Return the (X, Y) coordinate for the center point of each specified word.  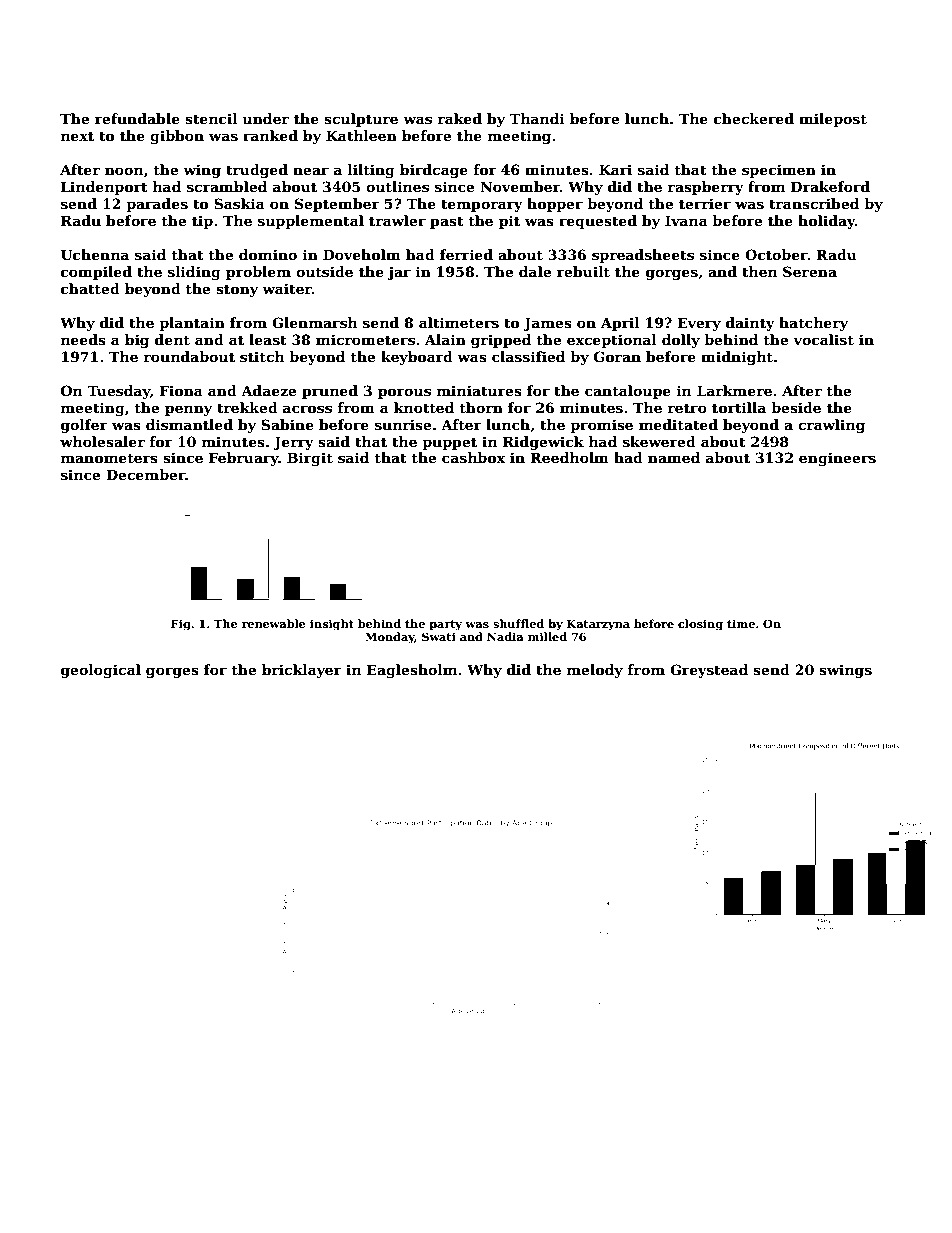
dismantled (189, 424)
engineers (837, 459)
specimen (779, 171)
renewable (274, 623)
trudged (257, 171)
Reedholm (569, 457)
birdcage (434, 171)
